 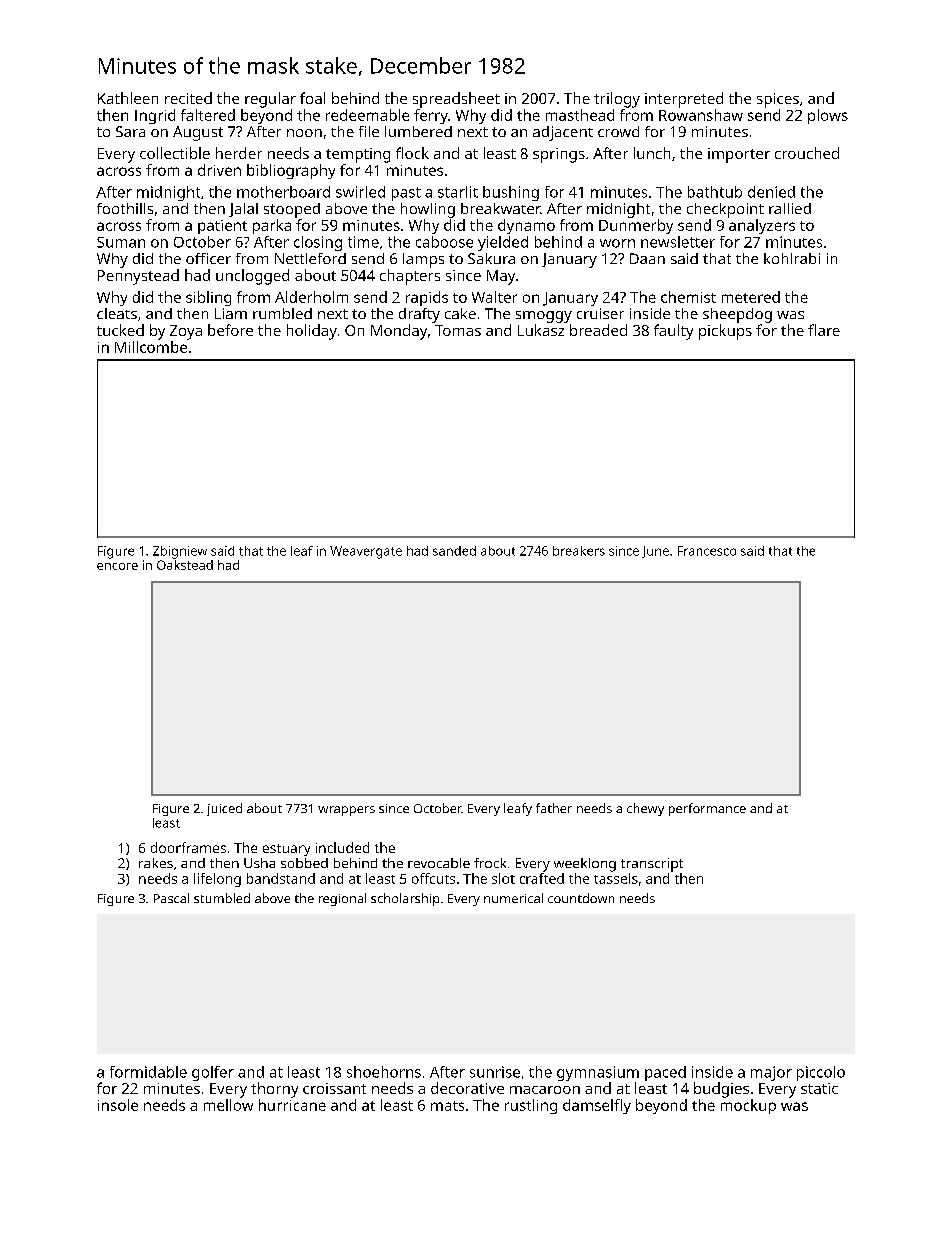 What do you see at coordinates (128, 98) in the screenshot?
I see `Kathleen` at bounding box center [128, 98].
